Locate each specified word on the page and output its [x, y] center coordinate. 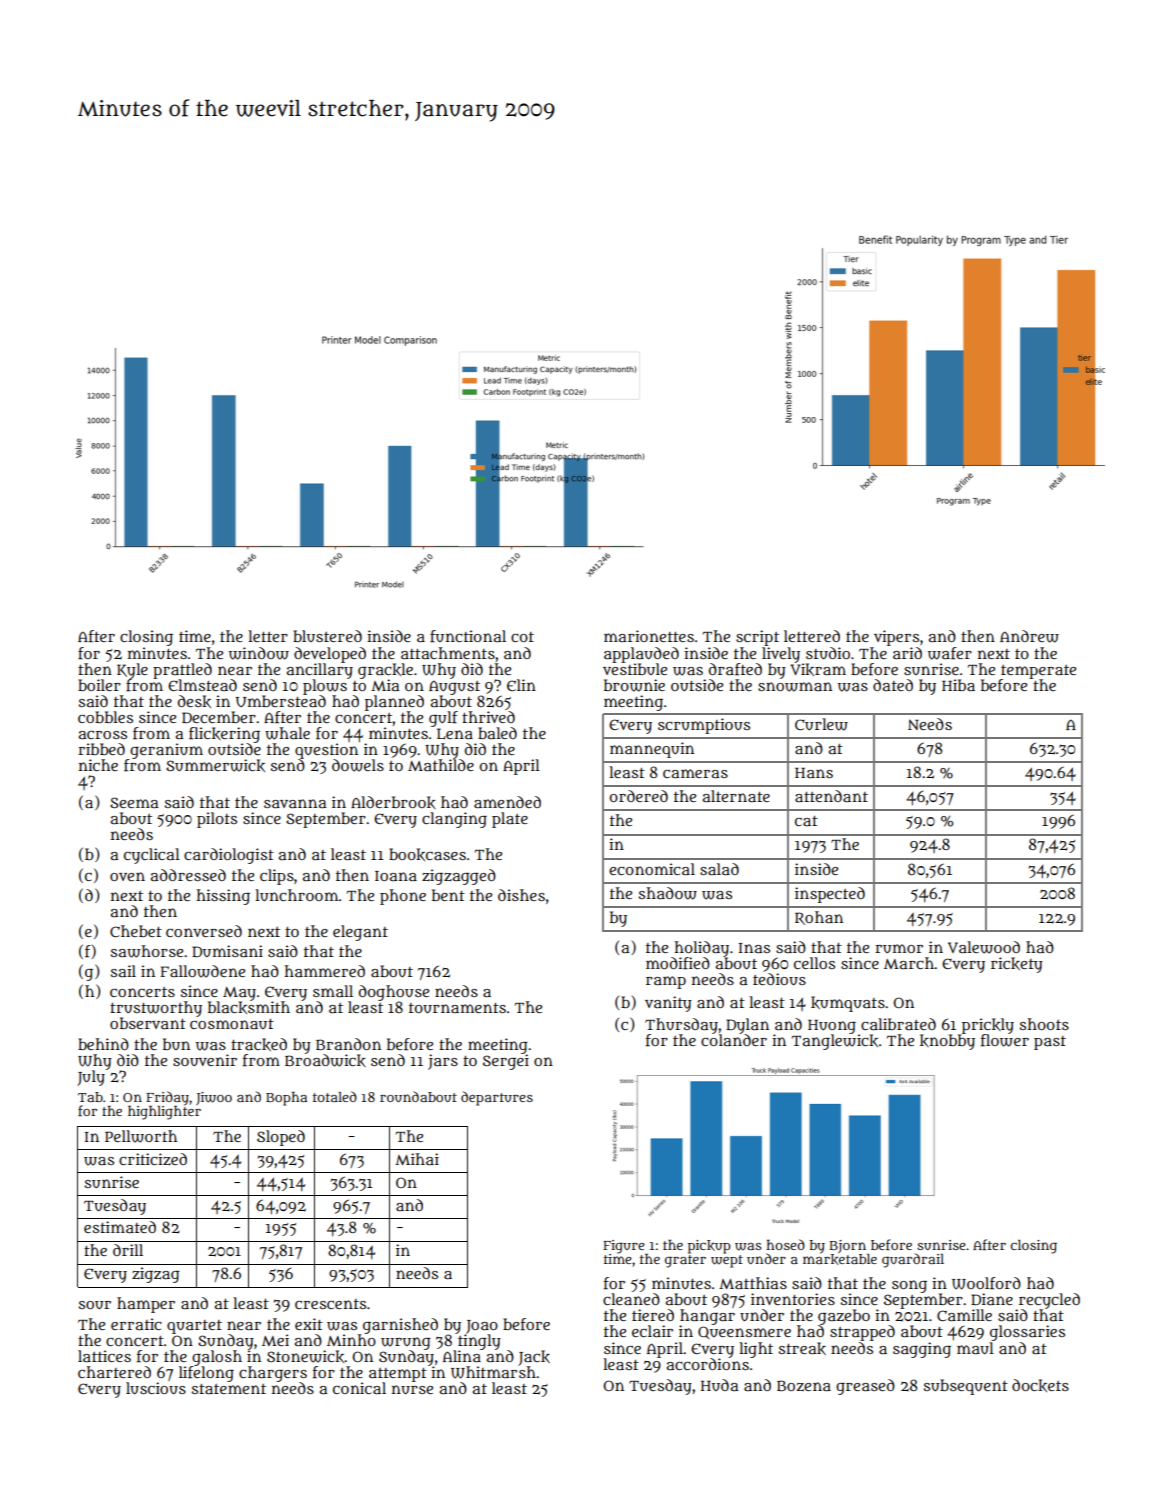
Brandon [348, 1044]
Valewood [984, 947]
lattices [104, 1356]
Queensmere [744, 1332]
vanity [668, 1004]
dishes [521, 895]
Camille [964, 1315]
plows [325, 687]
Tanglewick [835, 1042]
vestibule [635, 668]
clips [277, 877]
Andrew [1029, 636]
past [1050, 1043]
